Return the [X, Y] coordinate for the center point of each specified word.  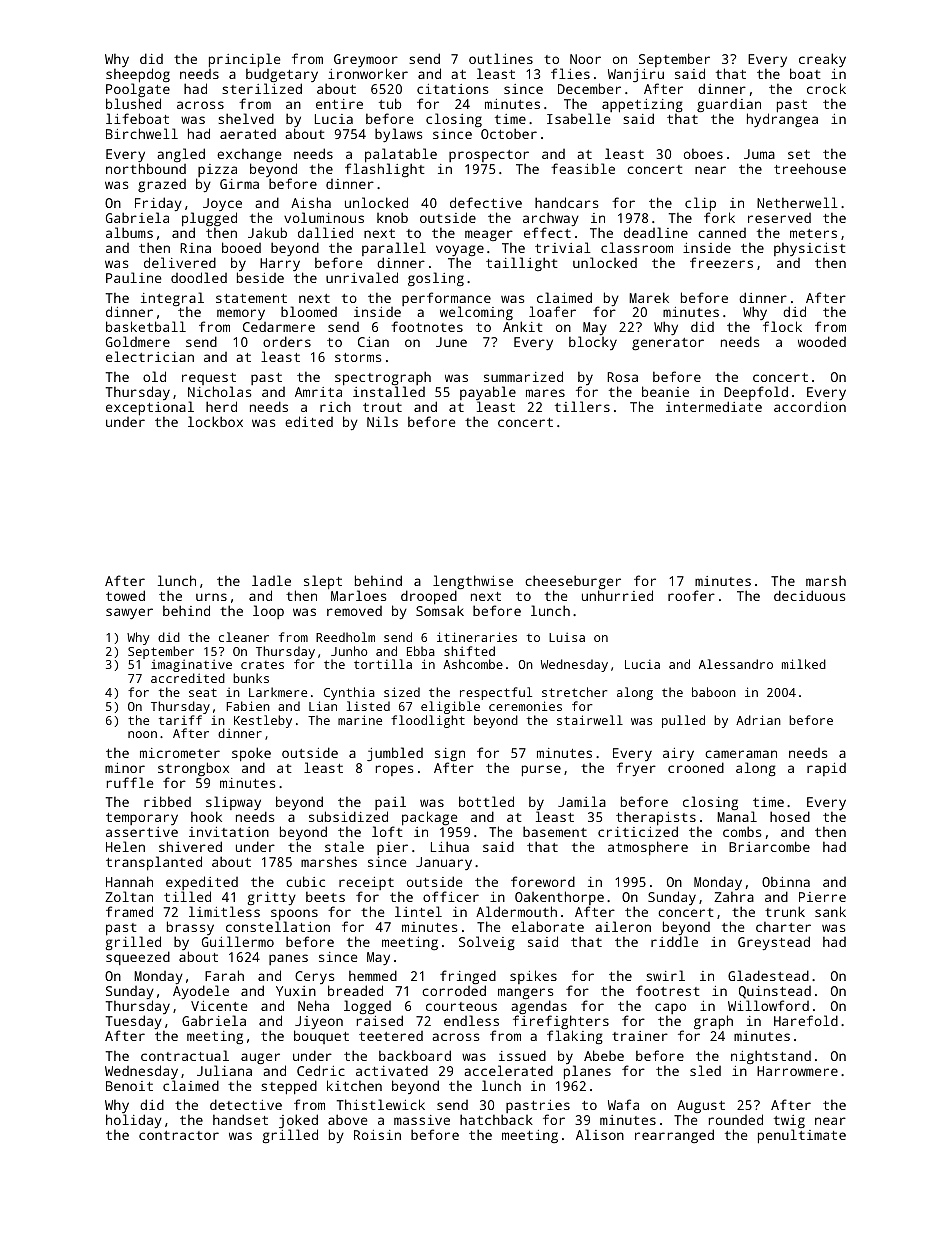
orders [287, 341]
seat [203, 692]
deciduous [809, 595]
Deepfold [756, 393]
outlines [501, 58]
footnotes [427, 326]
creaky [822, 60]
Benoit [129, 1086]
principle [244, 61]
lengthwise [473, 583]
